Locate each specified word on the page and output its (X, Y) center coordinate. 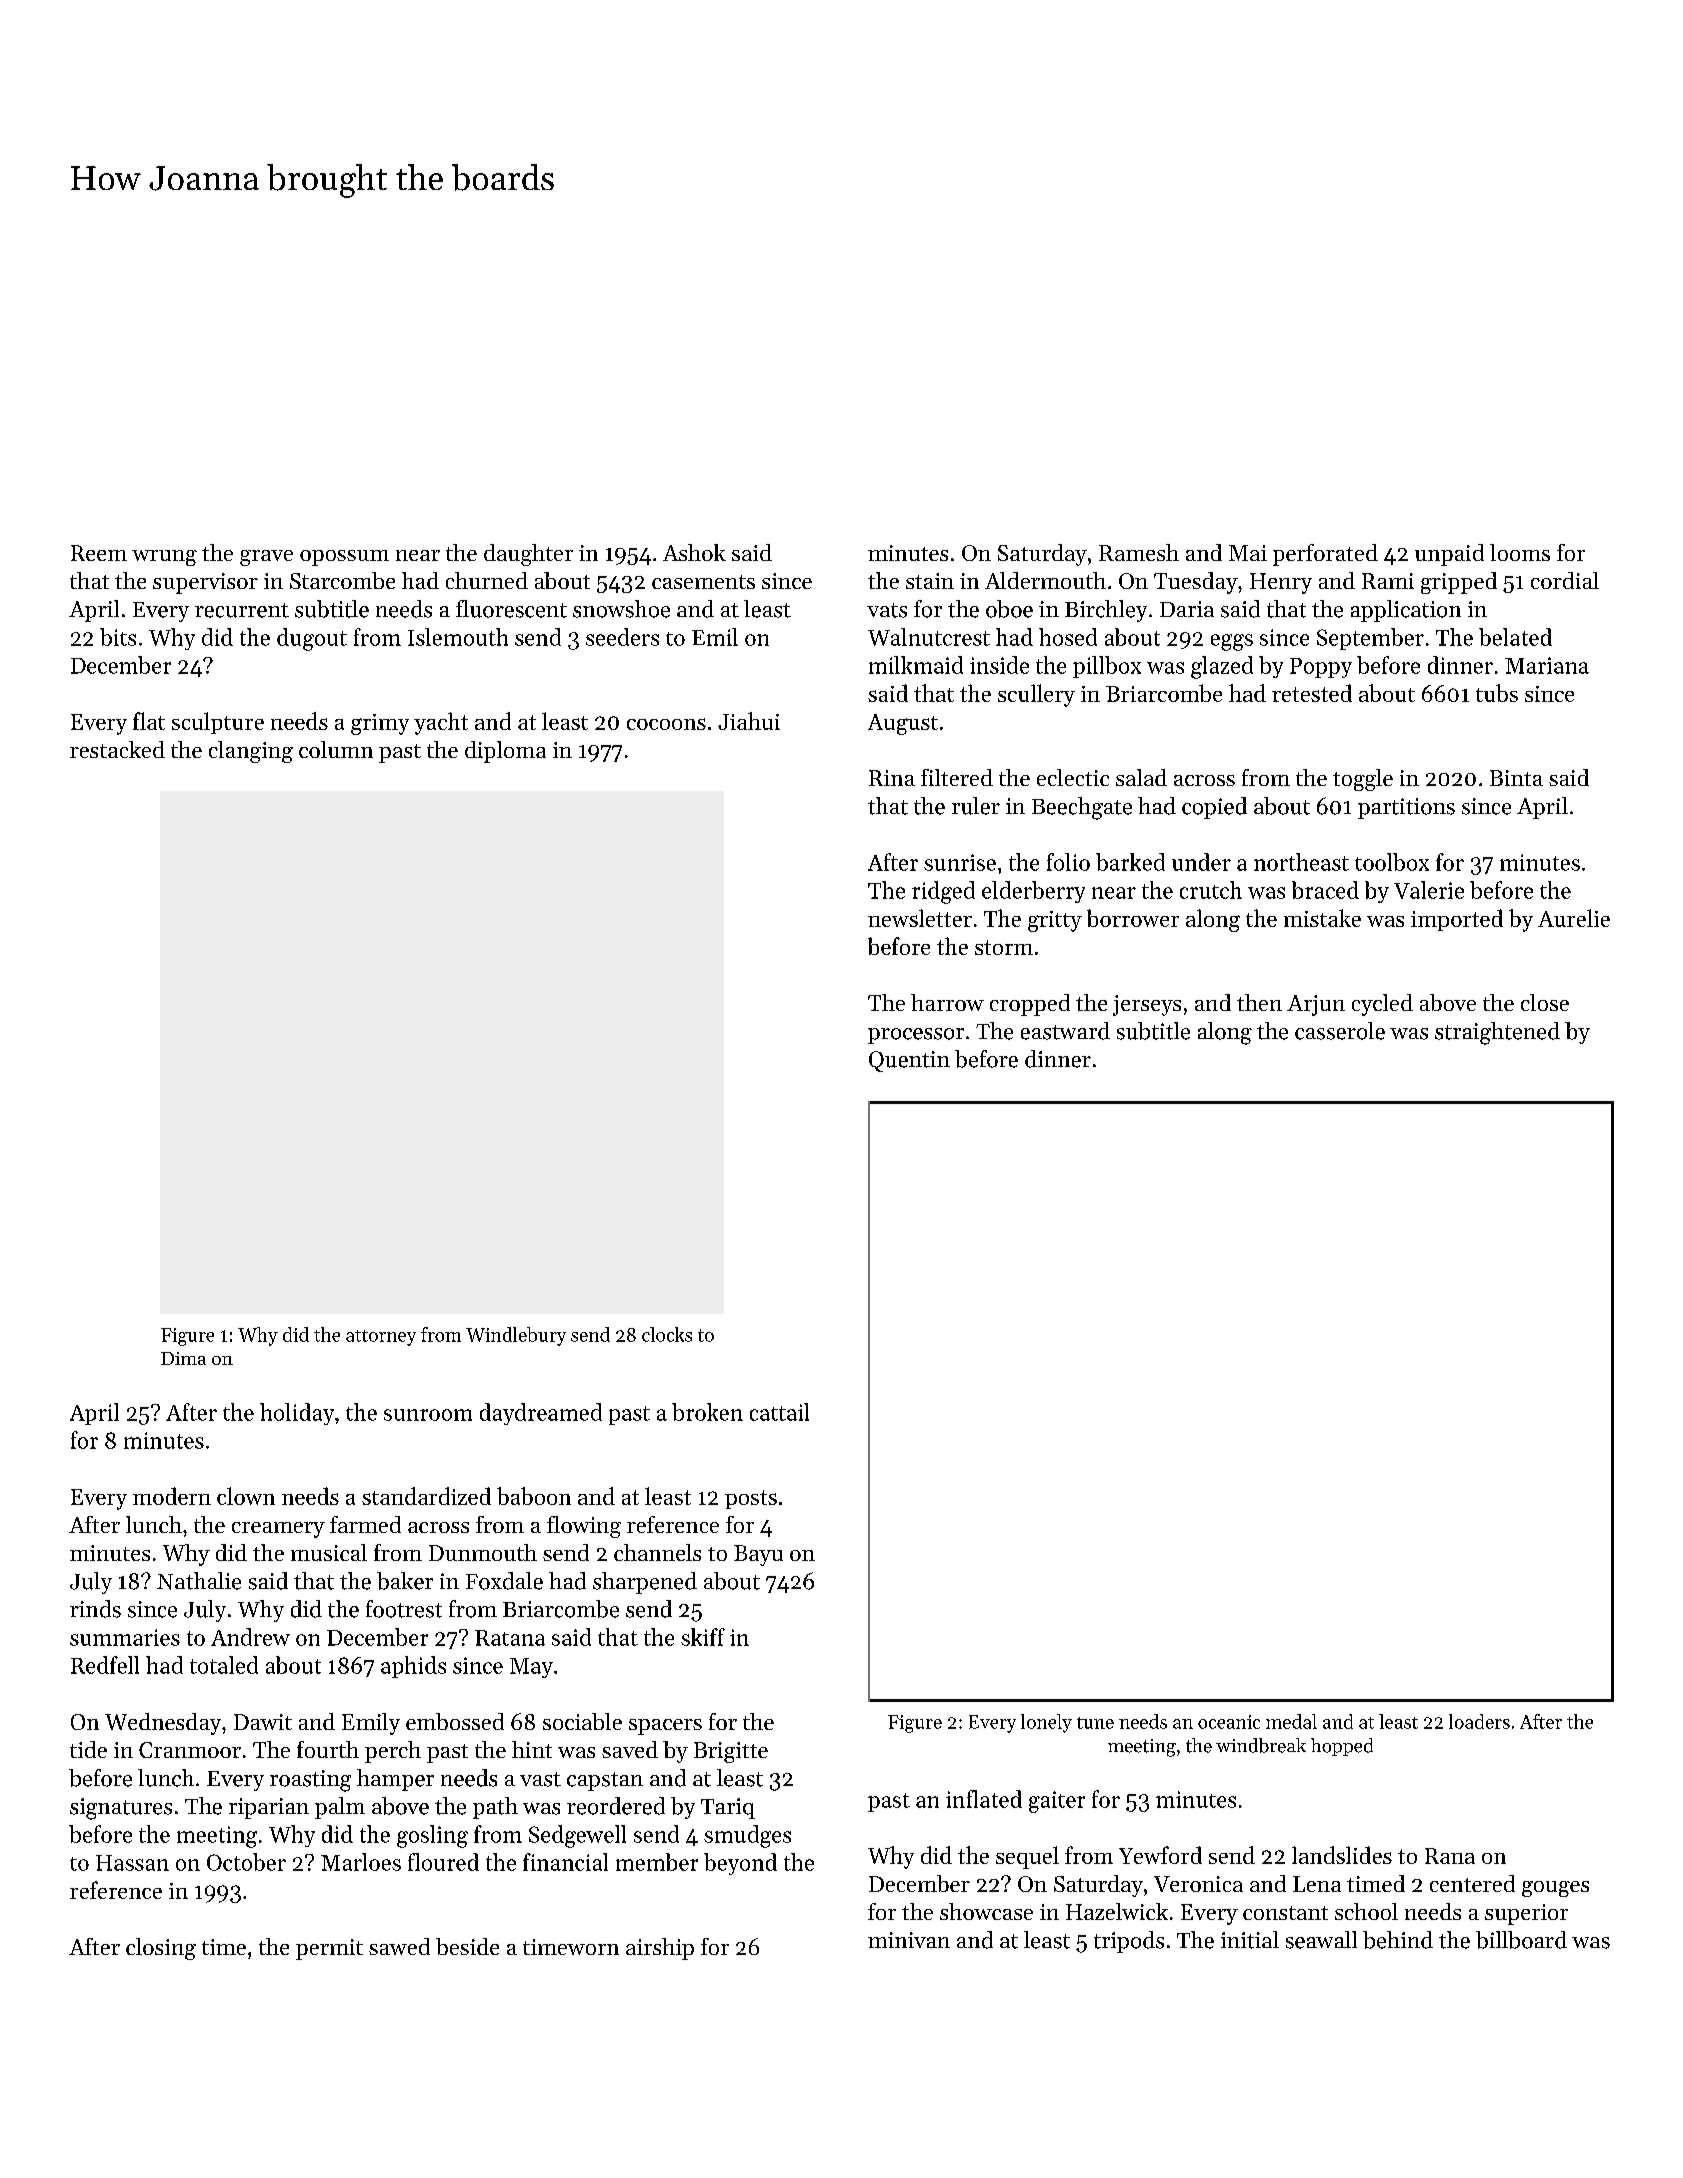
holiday (297, 1414)
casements (703, 582)
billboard (1521, 1940)
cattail (779, 1412)
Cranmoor (190, 1750)
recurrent (242, 610)
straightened (1497, 1033)
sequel (1027, 1857)
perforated (1325, 555)
